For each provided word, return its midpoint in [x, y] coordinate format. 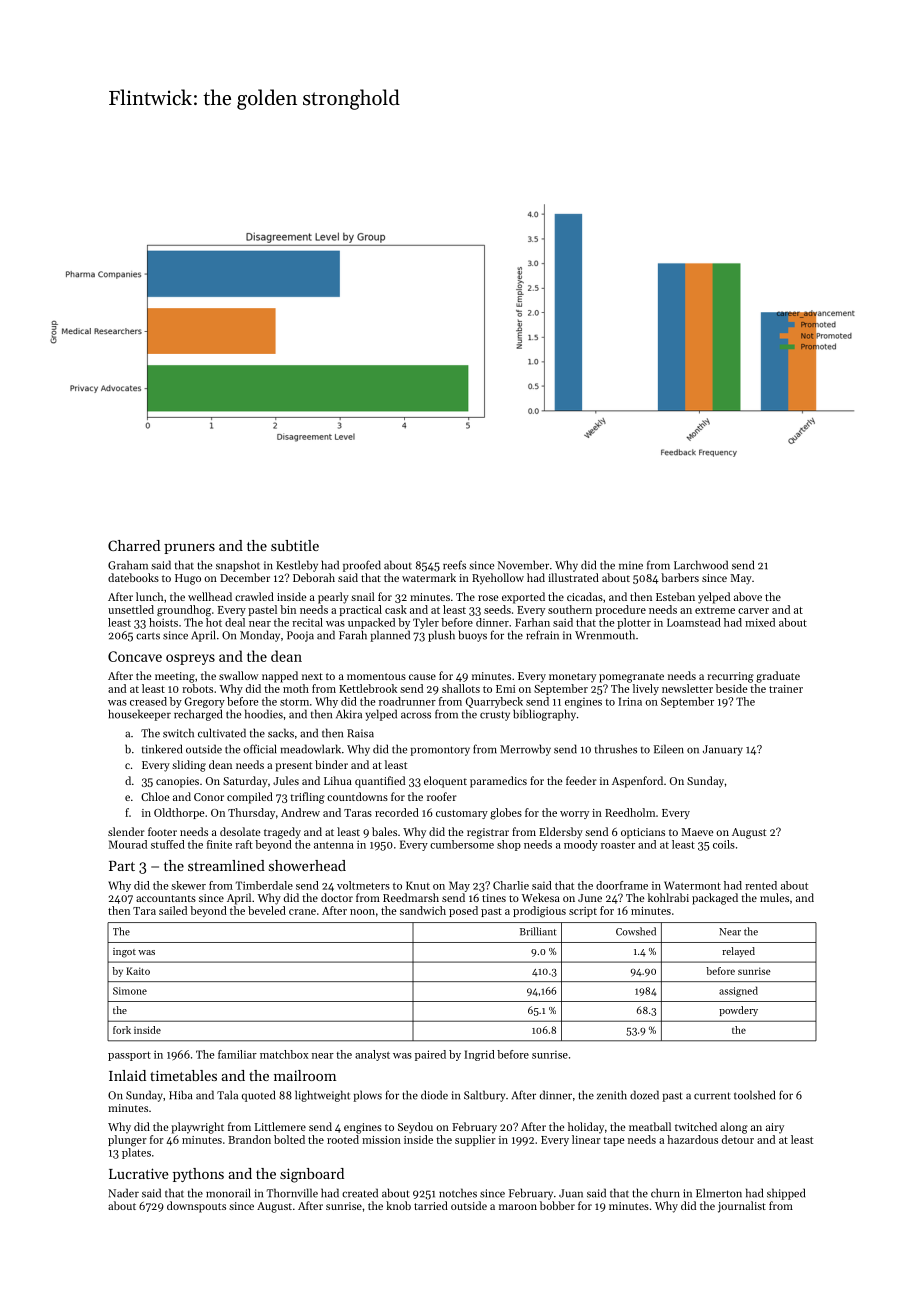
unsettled [131, 609]
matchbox [284, 1054]
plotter [634, 623]
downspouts [196, 1207]
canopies [177, 782]
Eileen [669, 749]
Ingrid [479, 1055]
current [712, 1096]
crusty [495, 716]
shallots [461, 688]
